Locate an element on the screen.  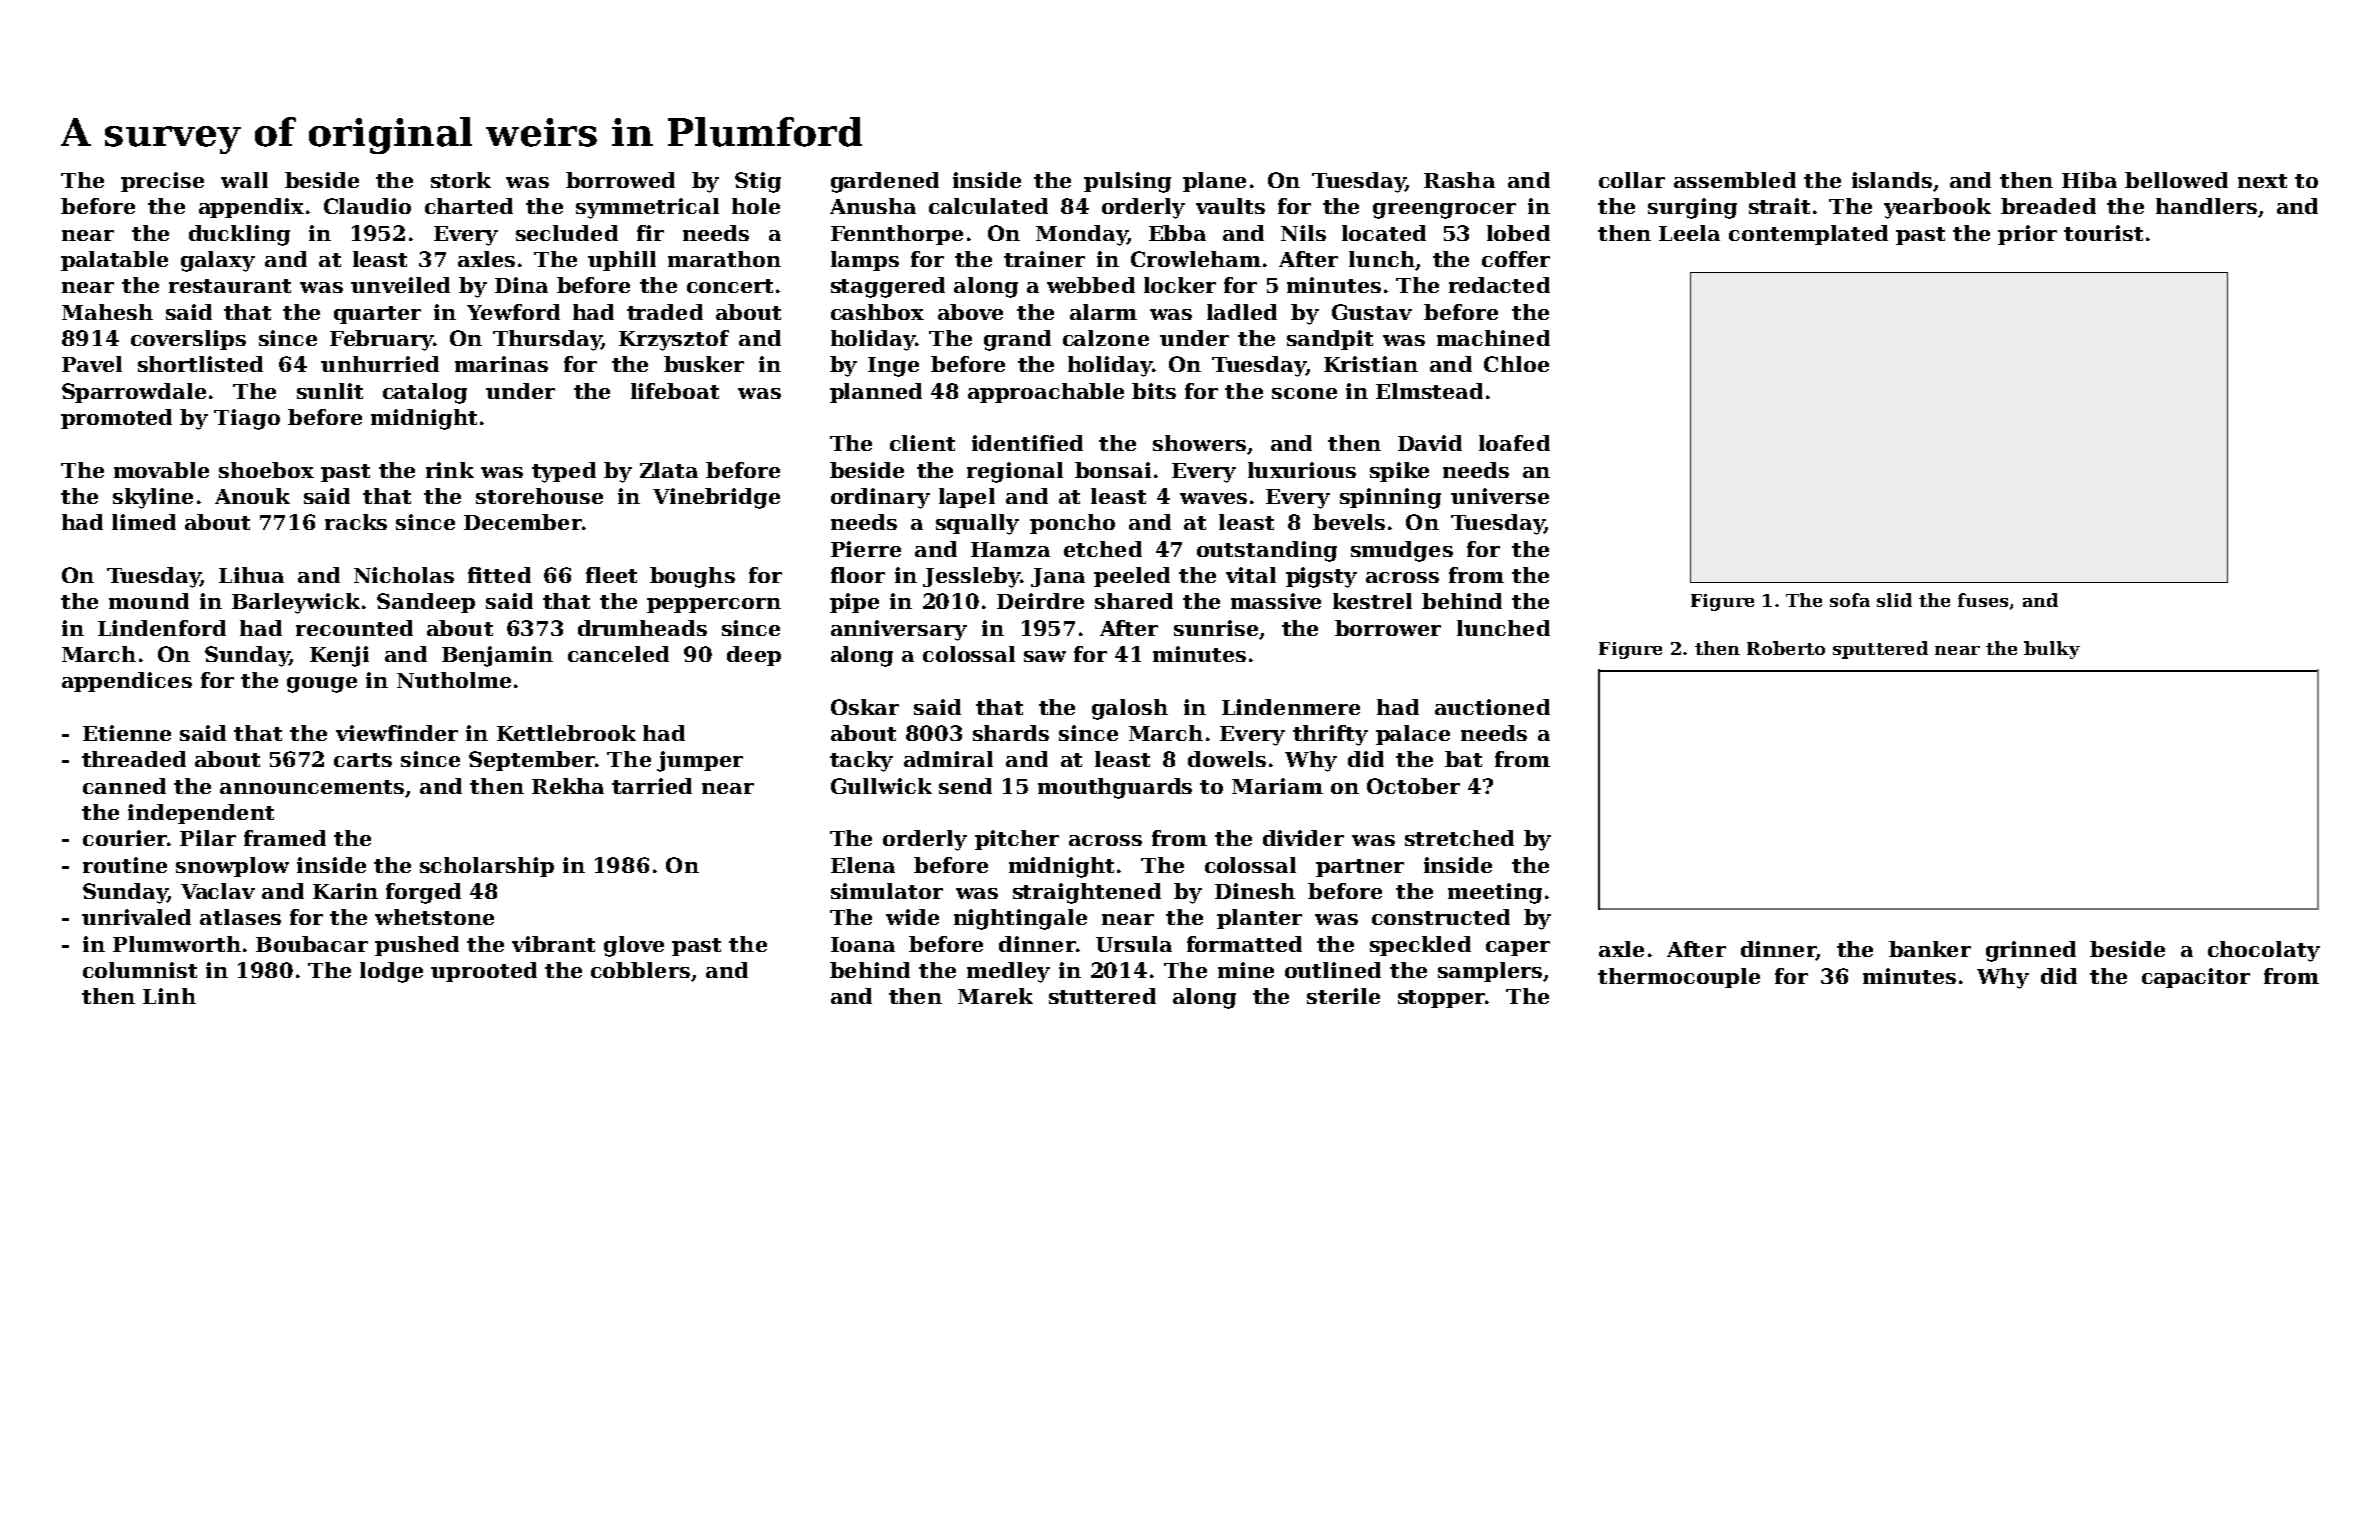
lobed is located at coordinates (1518, 233).
